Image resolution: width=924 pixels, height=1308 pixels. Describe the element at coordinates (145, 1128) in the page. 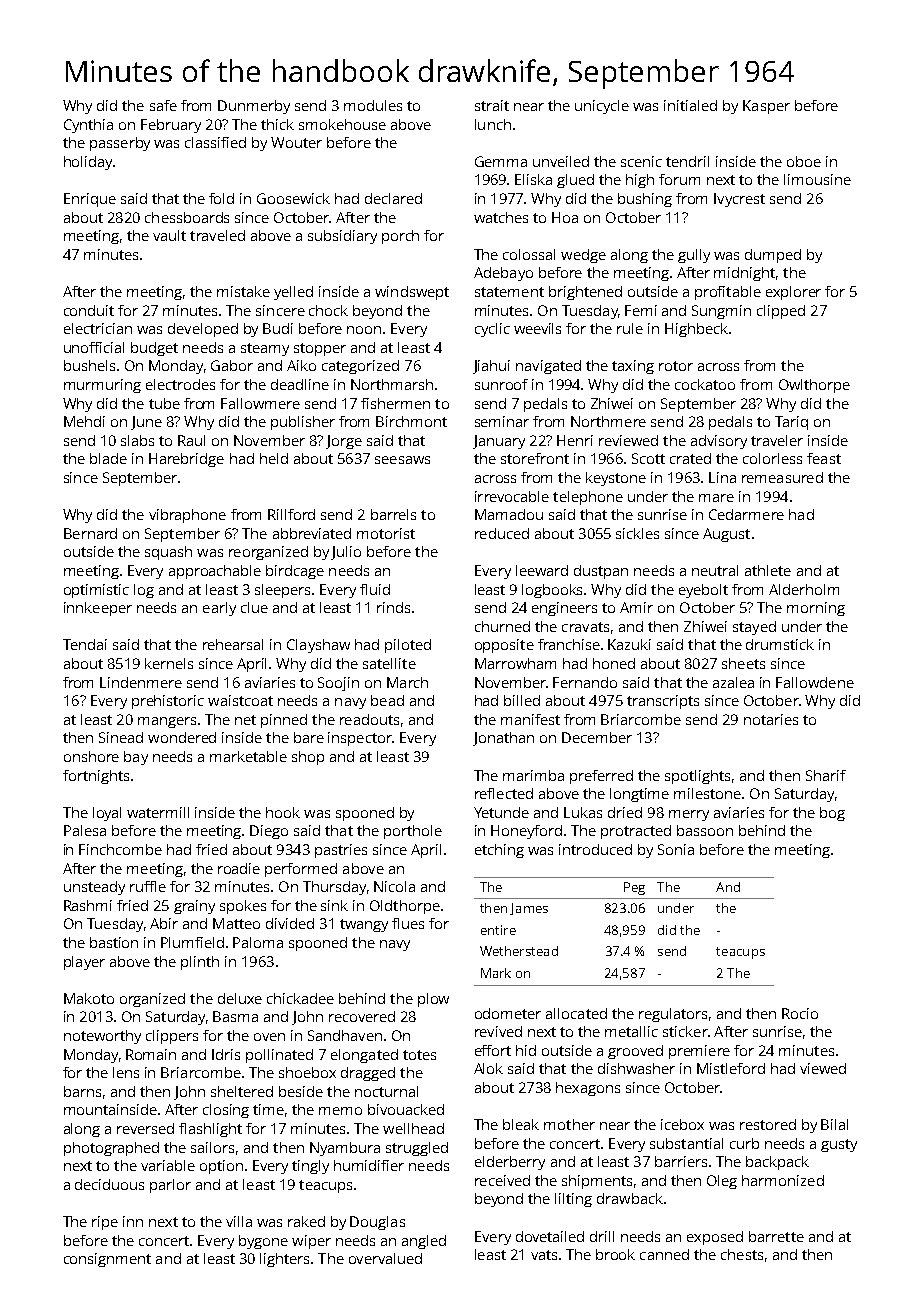

I see `reversed` at that location.
